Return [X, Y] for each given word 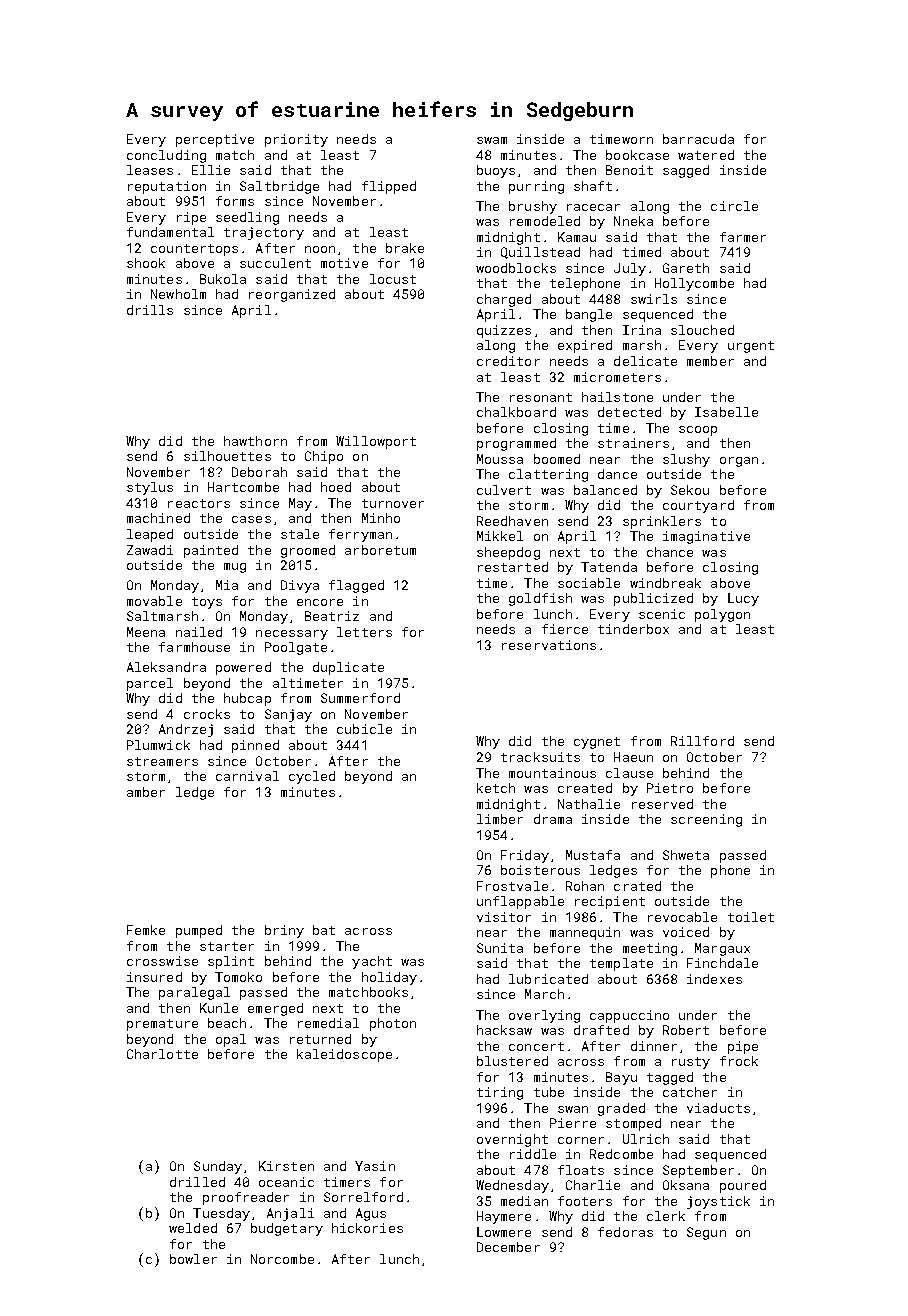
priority [296, 140]
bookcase [637, 155]
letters [364, 632]
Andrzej [186, 730]
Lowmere [504, 1232]
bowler [193, 1259]
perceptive [215, 140]
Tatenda [609, 567]
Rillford [702, 741]
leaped [150, 535]
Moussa [500, 459]
